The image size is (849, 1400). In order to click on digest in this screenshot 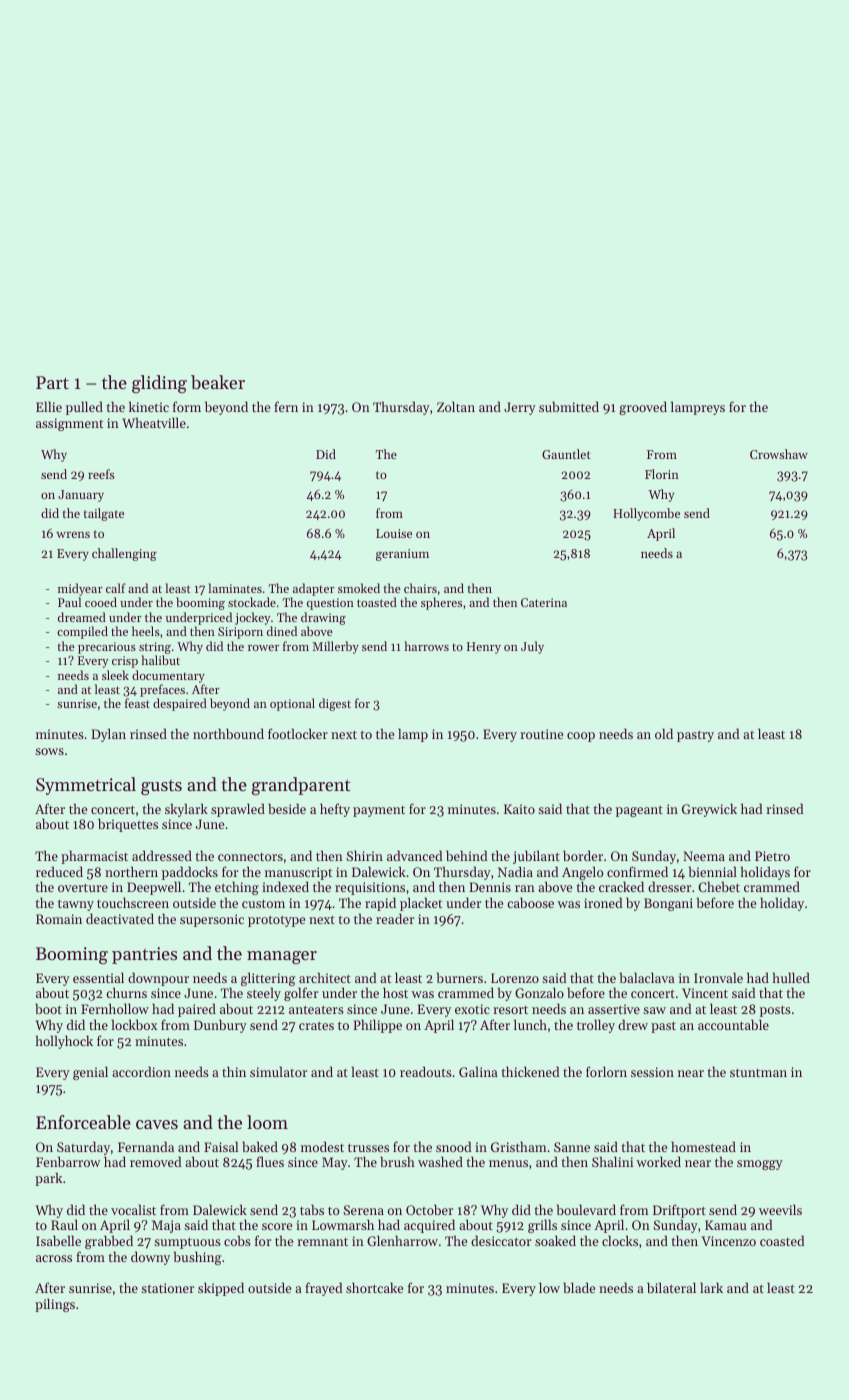, I will do `click(335, 704)`.
